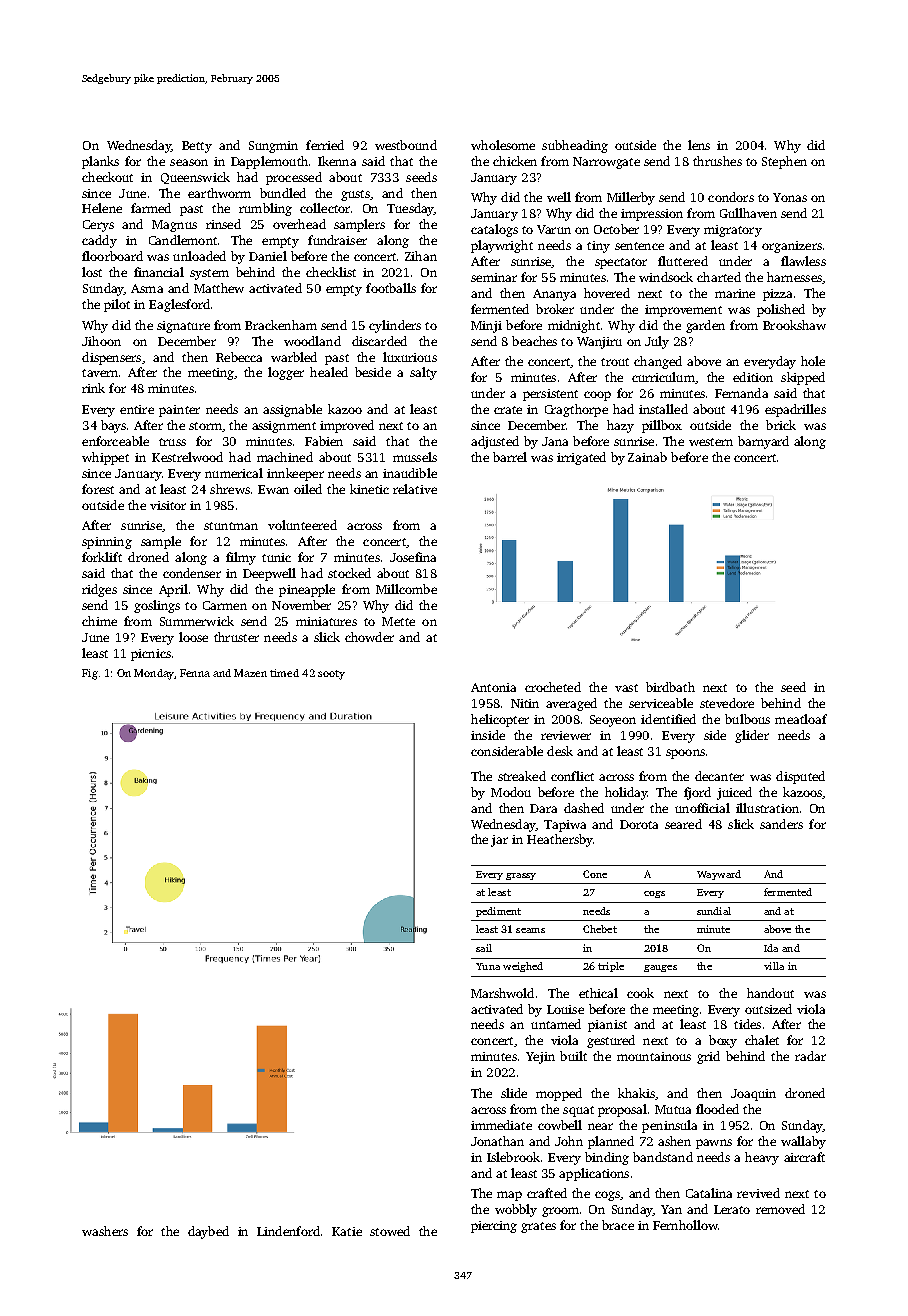 This screenshot has height=1316, width=908. What do you see at coordinates (752, 736) in the screenshot?
I see `glider` at bounding box center [752, 736].
